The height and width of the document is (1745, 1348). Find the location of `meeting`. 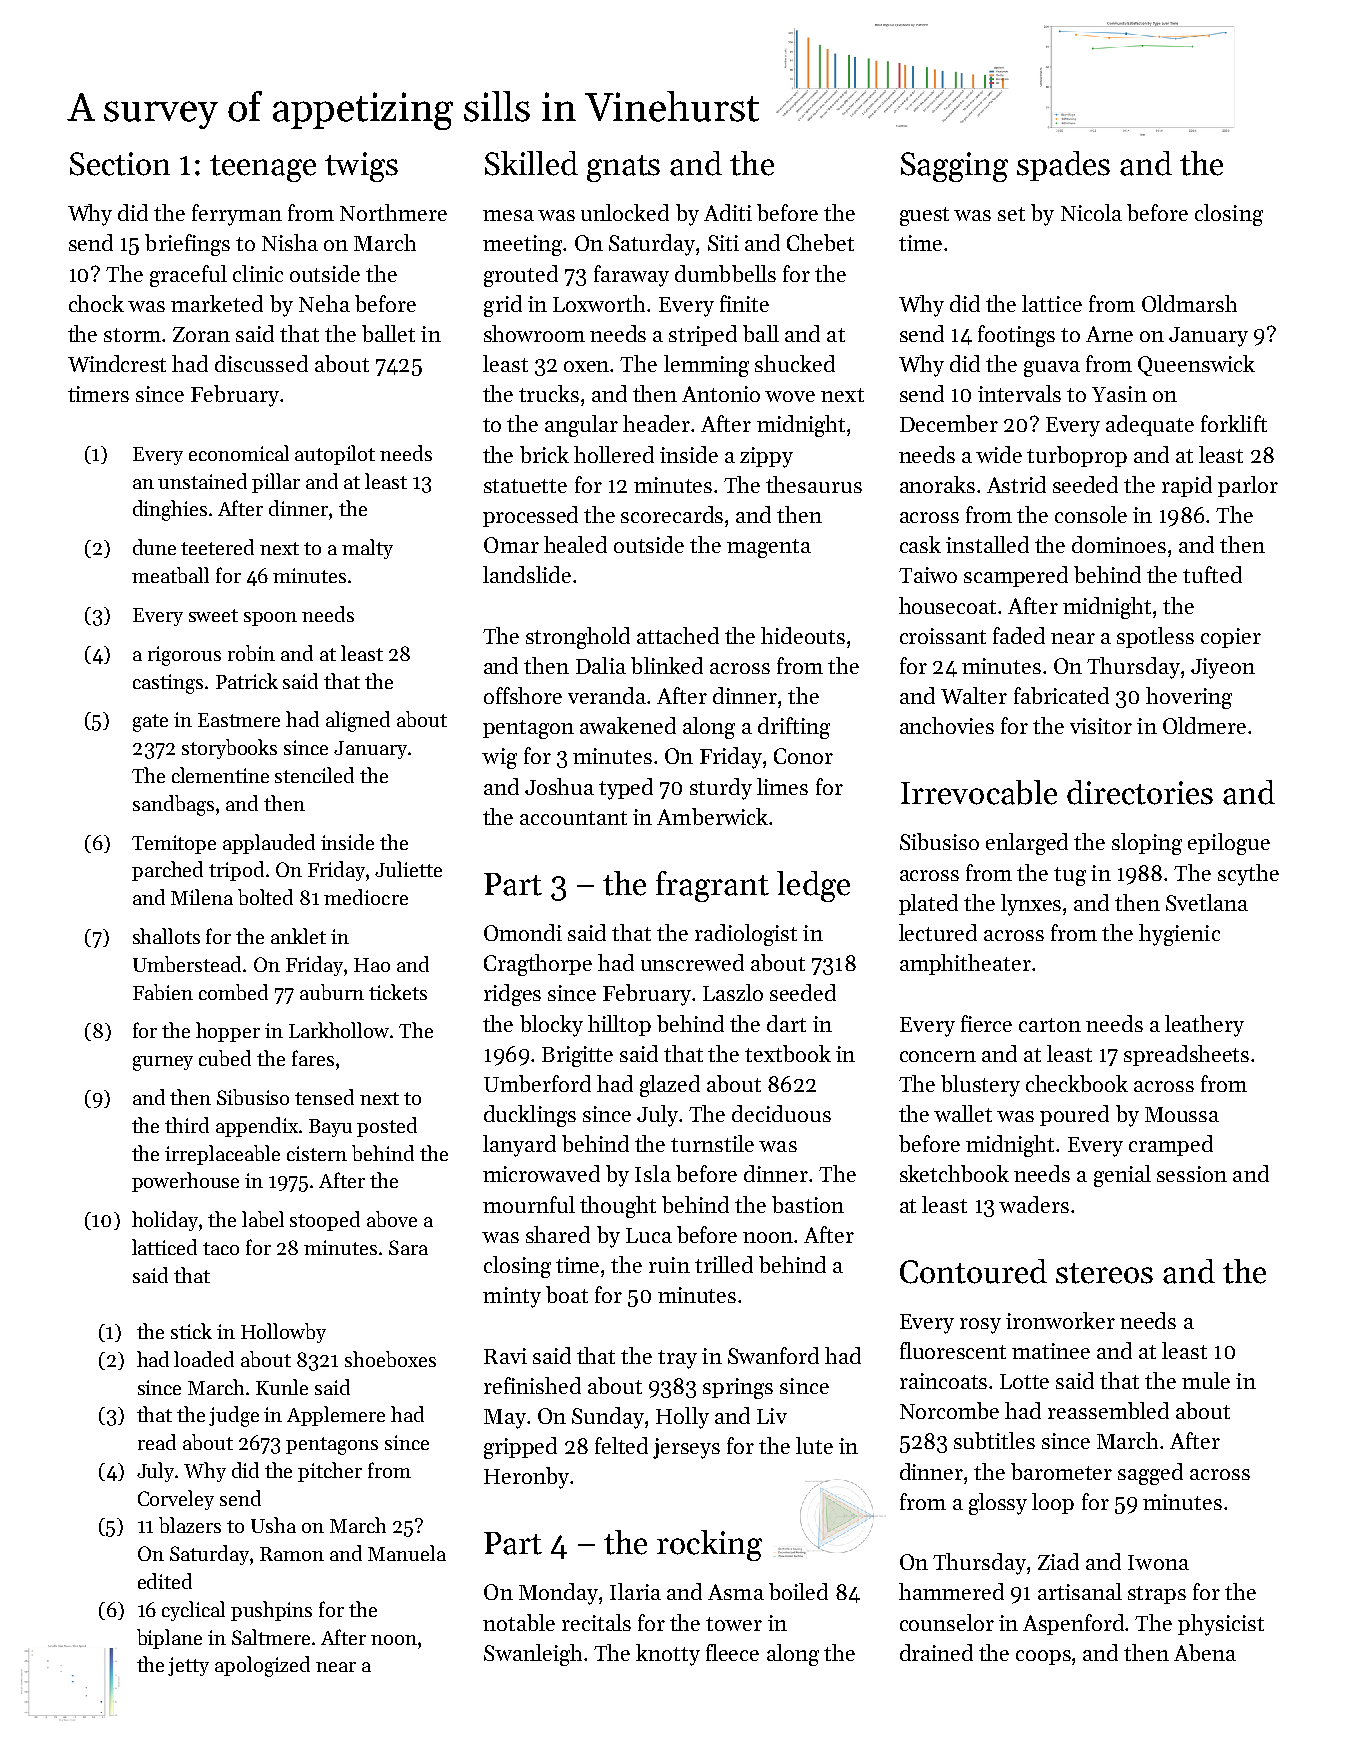

meeting is located at coordinates (522, 245).
